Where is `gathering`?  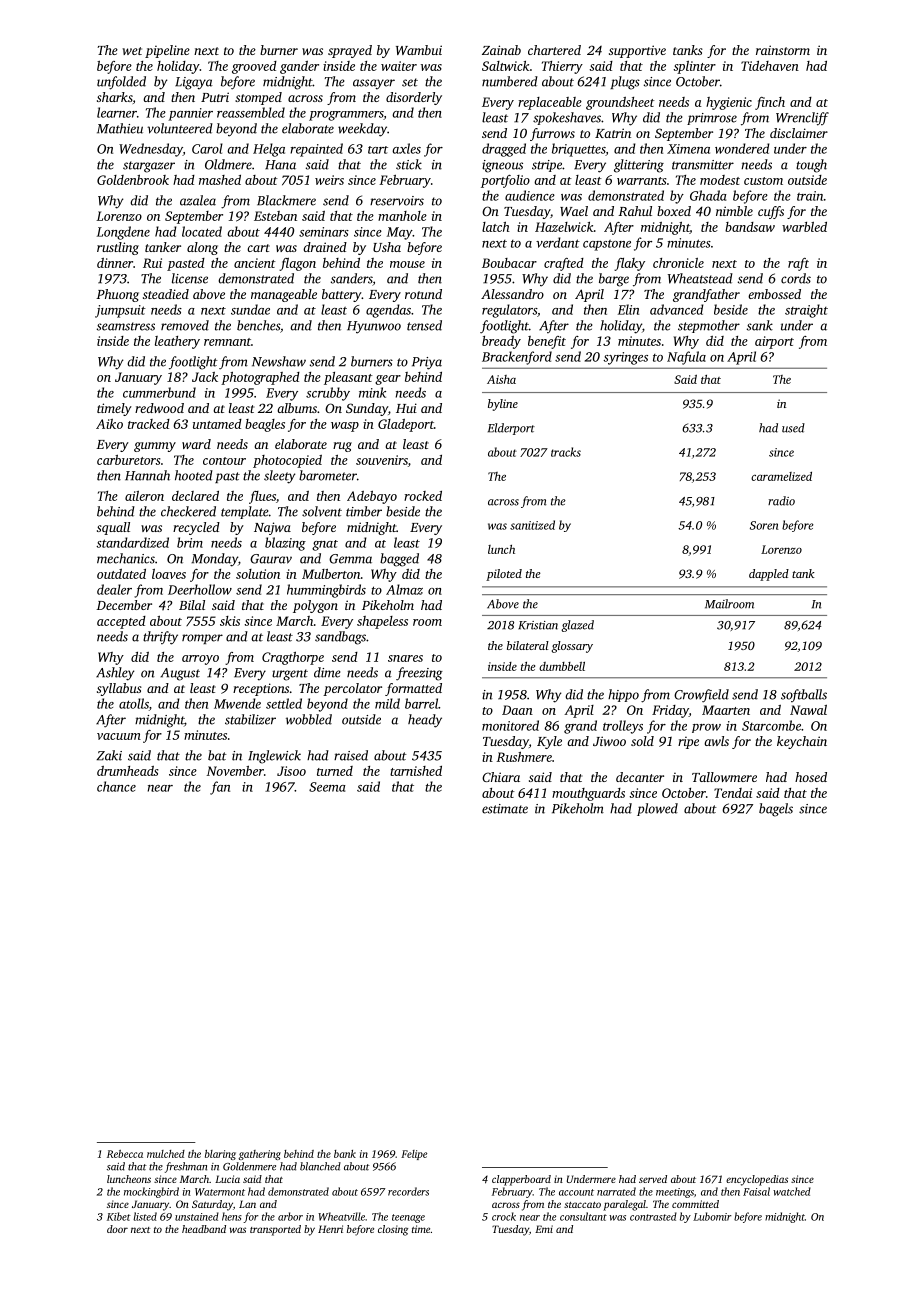 gathering is located at coordinates (259, 1155).
